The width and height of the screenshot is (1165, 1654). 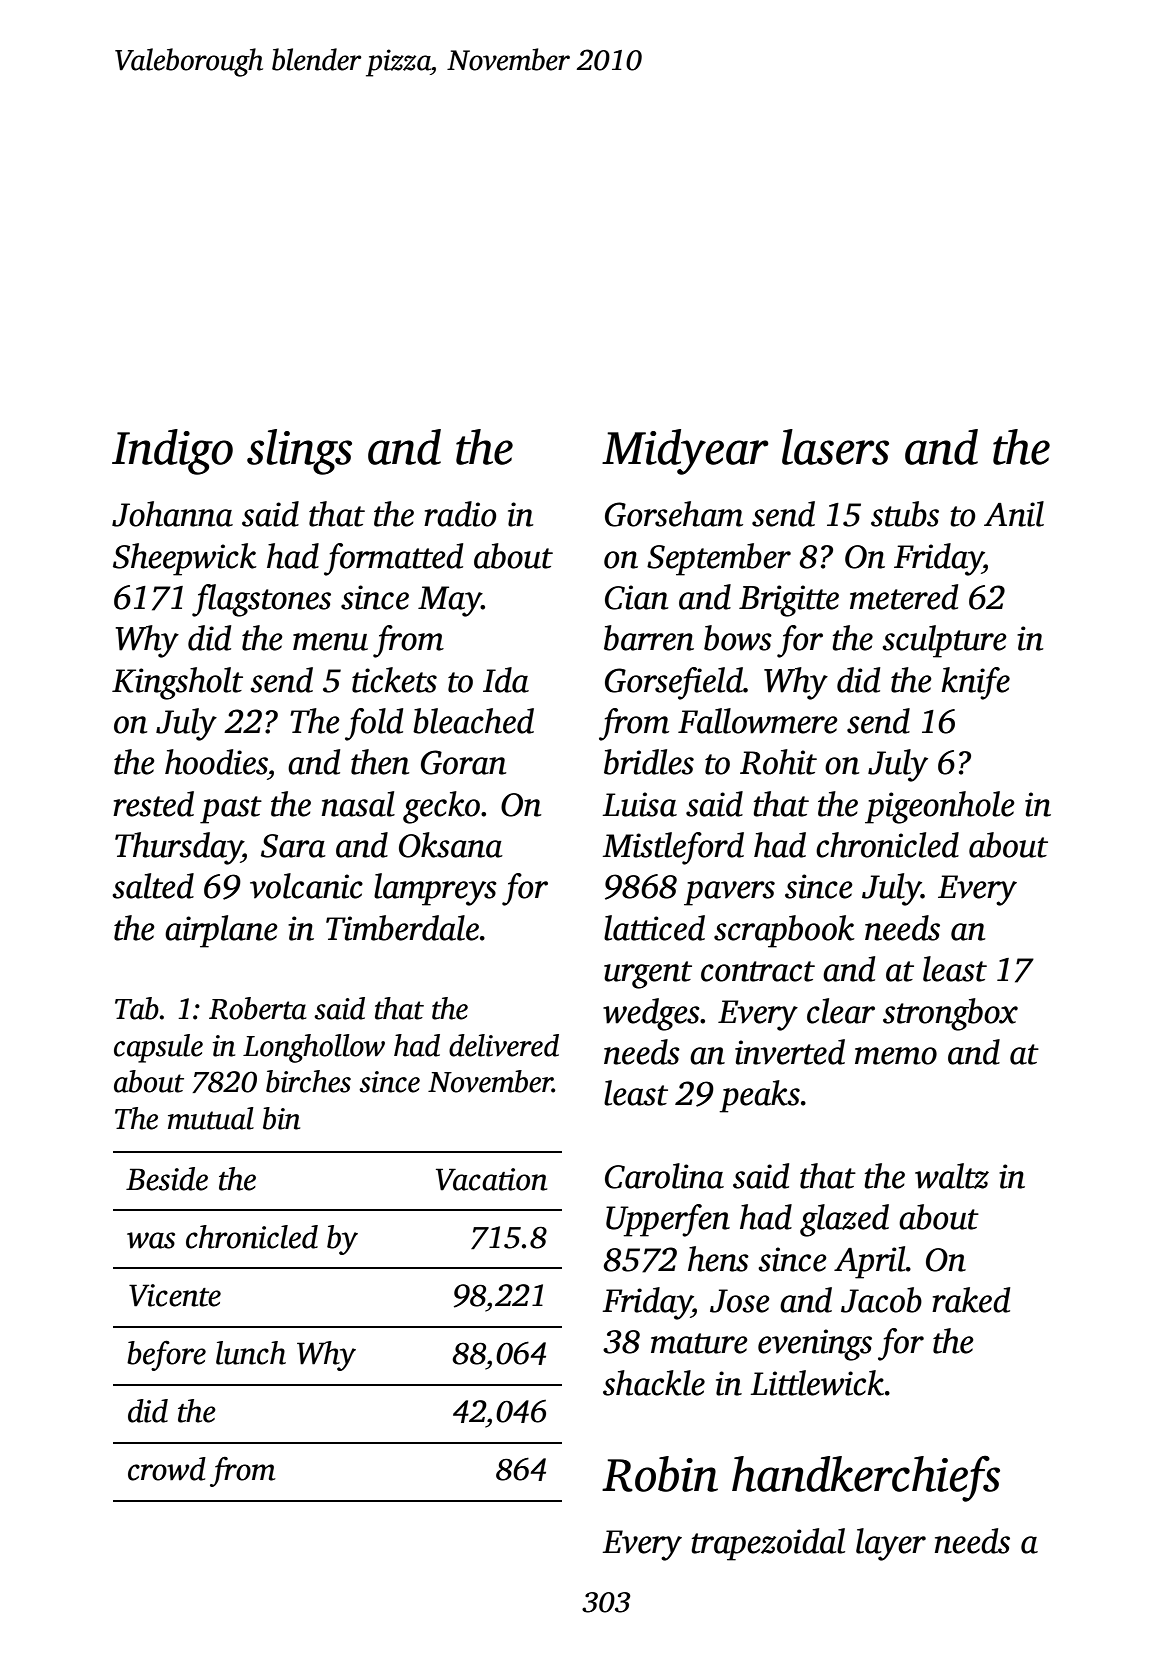 What do you see at coordinates (835, 447) in the screenshot?
I see `lasers` at bounding box center [835, 447].
